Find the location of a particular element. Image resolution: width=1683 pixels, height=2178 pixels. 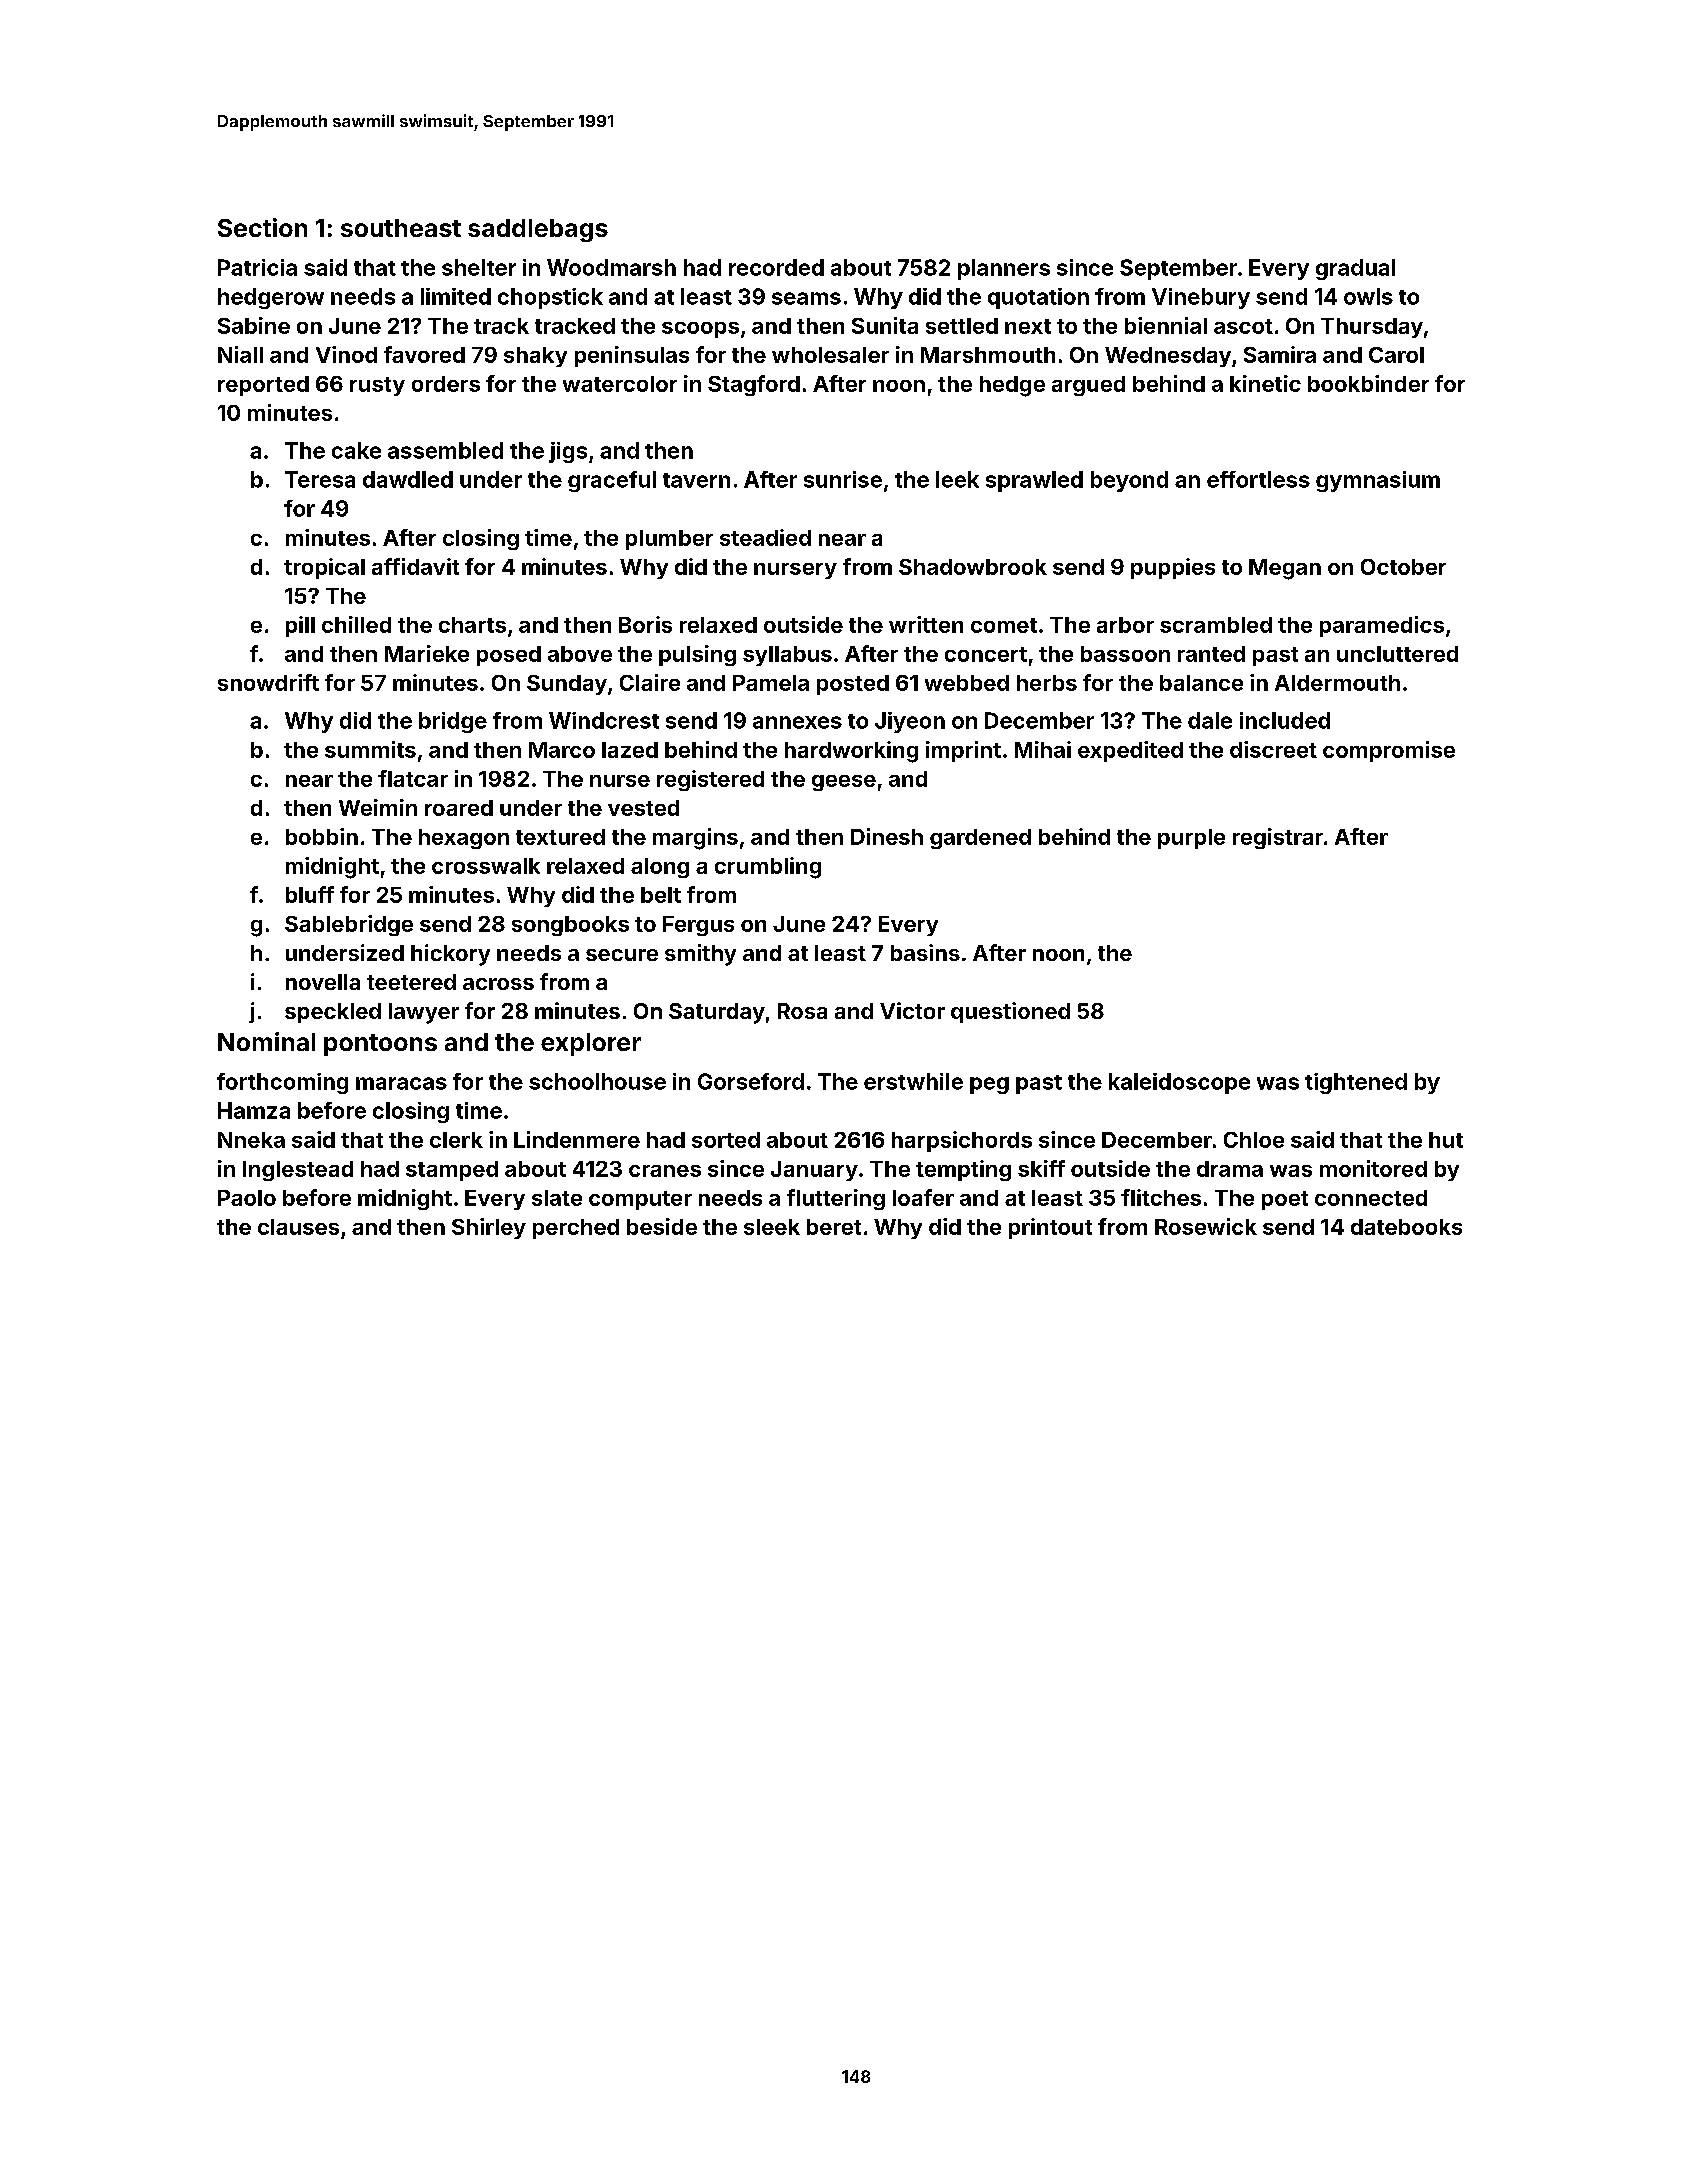

kaleidoscope is located at coordinates (1179, 1083).
